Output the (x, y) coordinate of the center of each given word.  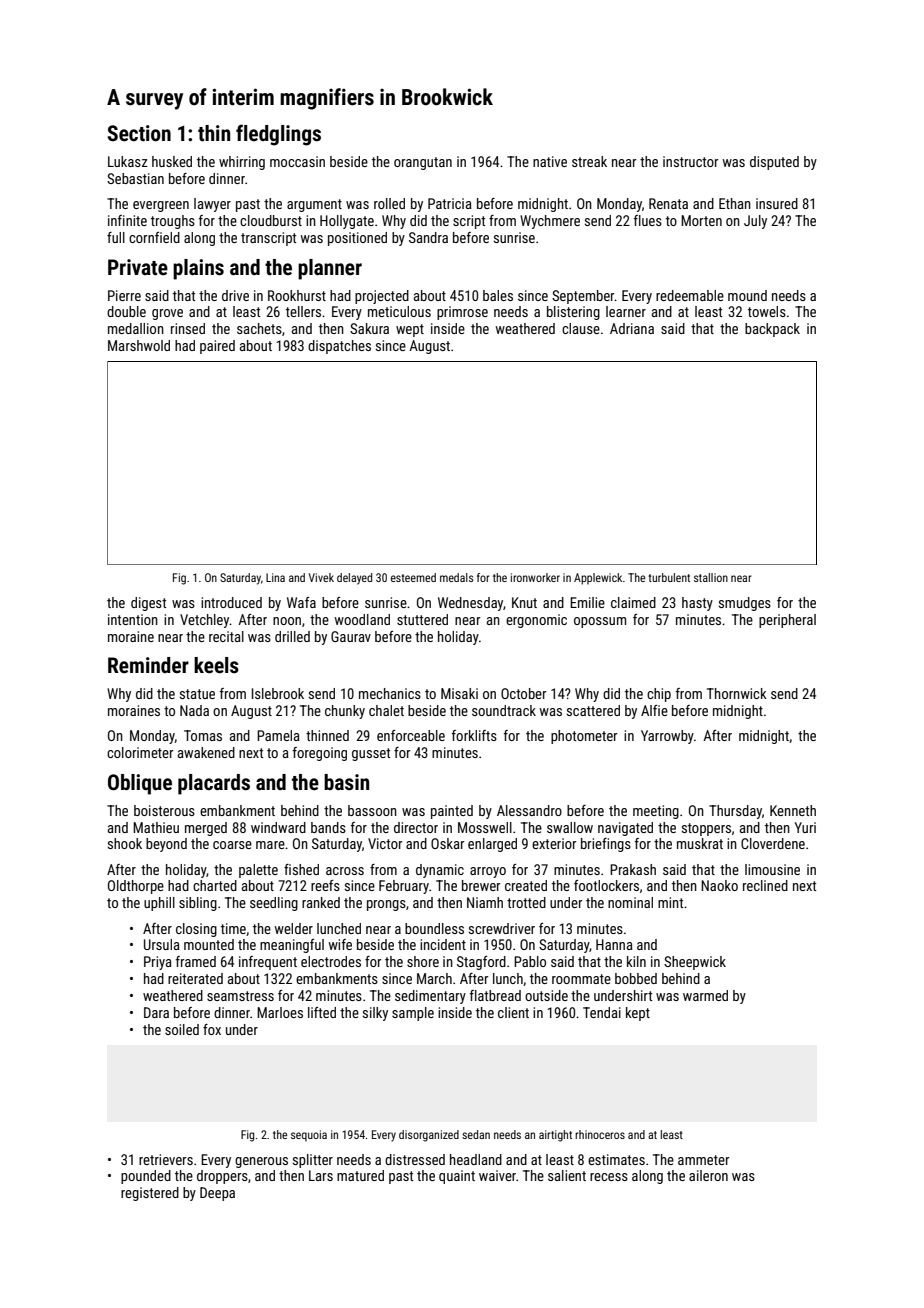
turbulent (669, 577)
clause (581, 328)
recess (609, 1177)
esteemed (413, 577)
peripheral (787, 621)
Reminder (148, 665)
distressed (415, 1159)
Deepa (217, 1194)
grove (167, 314)
